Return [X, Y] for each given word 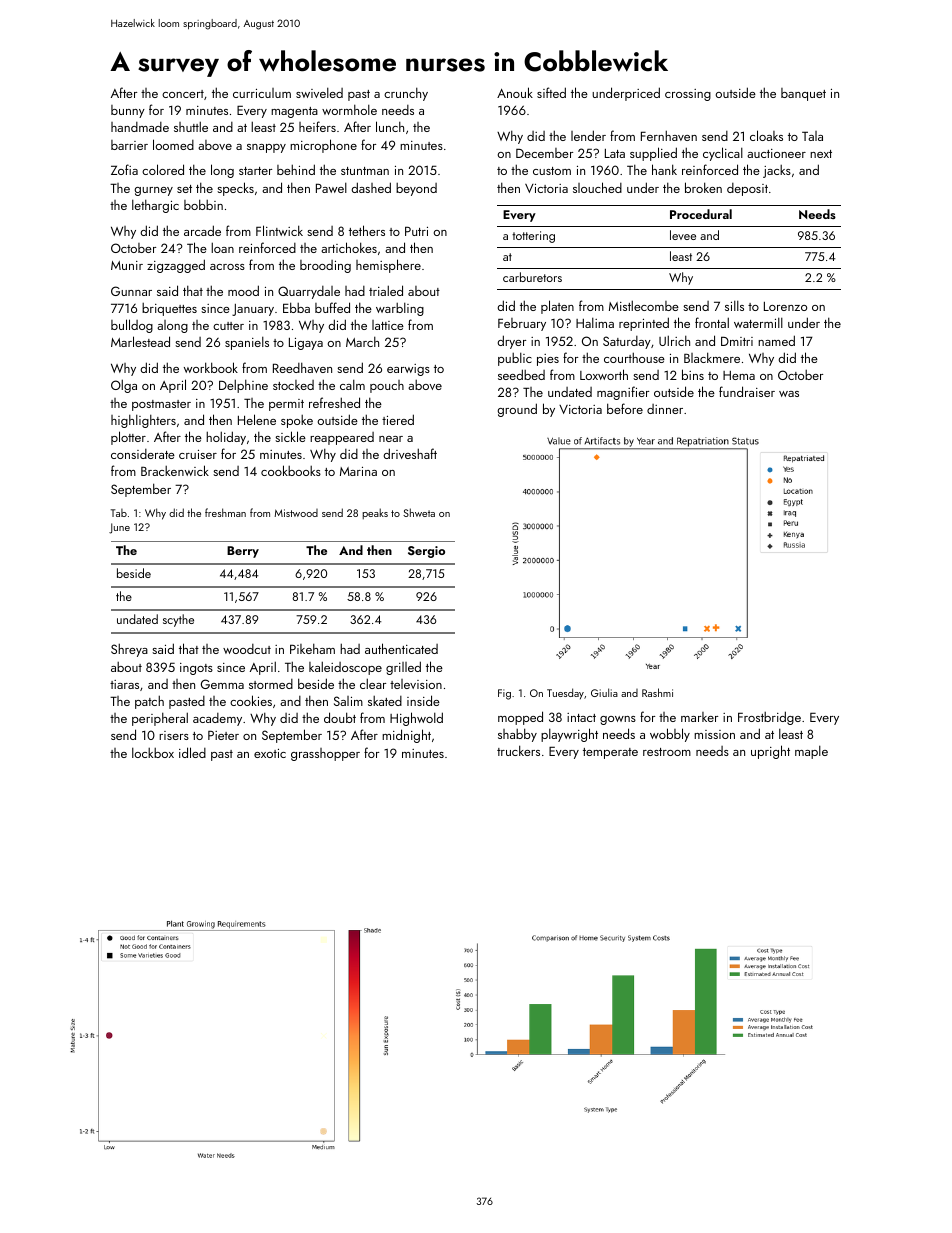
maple [811, 752]
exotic [270, 753]
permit [286, 405]
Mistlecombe [644, 305]
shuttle [191, 126]
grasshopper [325, 754]
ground [517, 410]
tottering [533, 237]
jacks [777, 171]
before [625, 408]
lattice [388, 325]
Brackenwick [175, 470]
